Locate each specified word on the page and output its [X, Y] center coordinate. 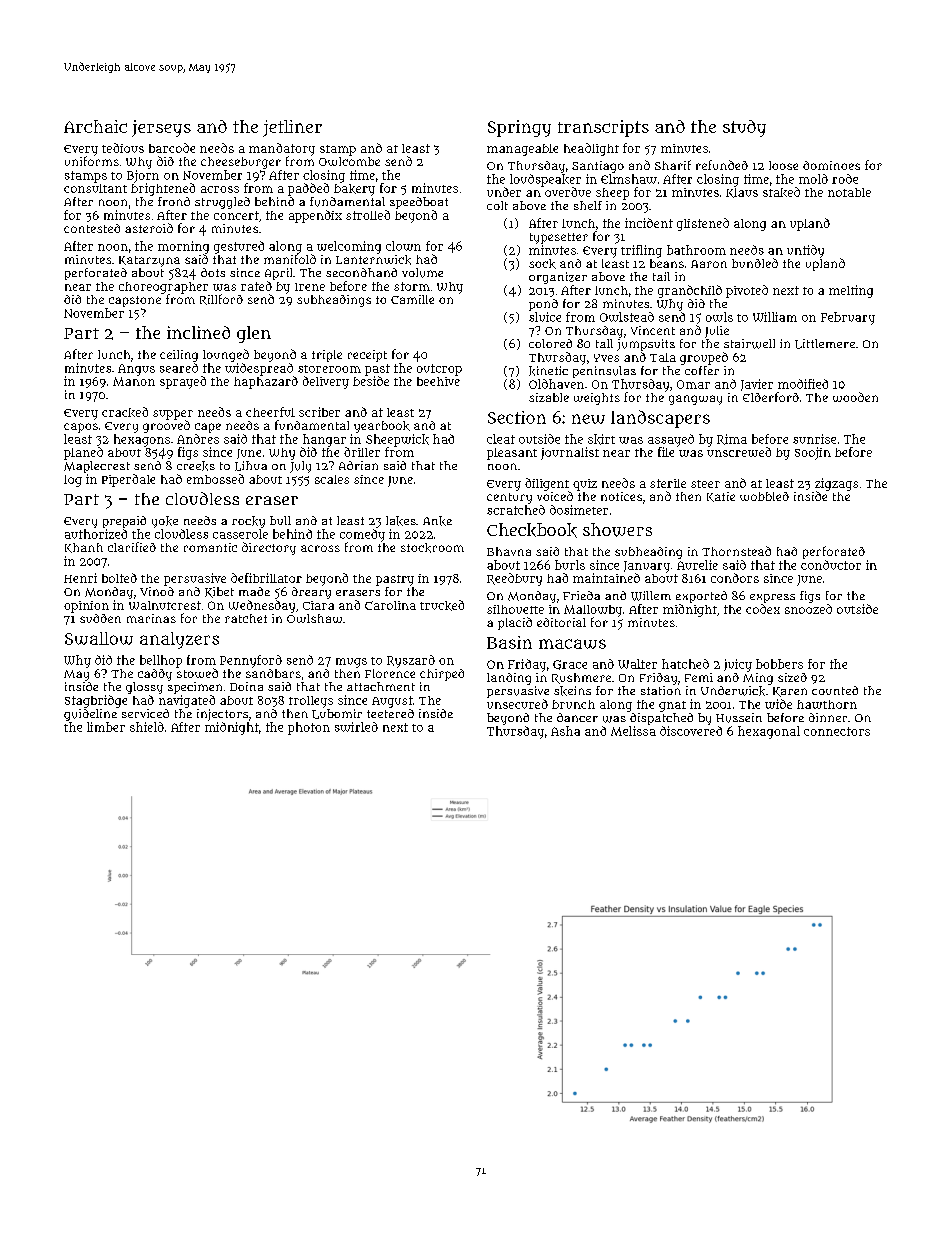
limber [106, 727]
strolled [368, 215]
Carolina [390, 605]
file [666, 452]
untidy [805, 251]
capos [81, 428]
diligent [547, 484]
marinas [151, 618]
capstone [135, 301]
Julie [717, 332]
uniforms [92, 161]
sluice [545, 317]
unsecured [517, 704]
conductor [831, 565]
